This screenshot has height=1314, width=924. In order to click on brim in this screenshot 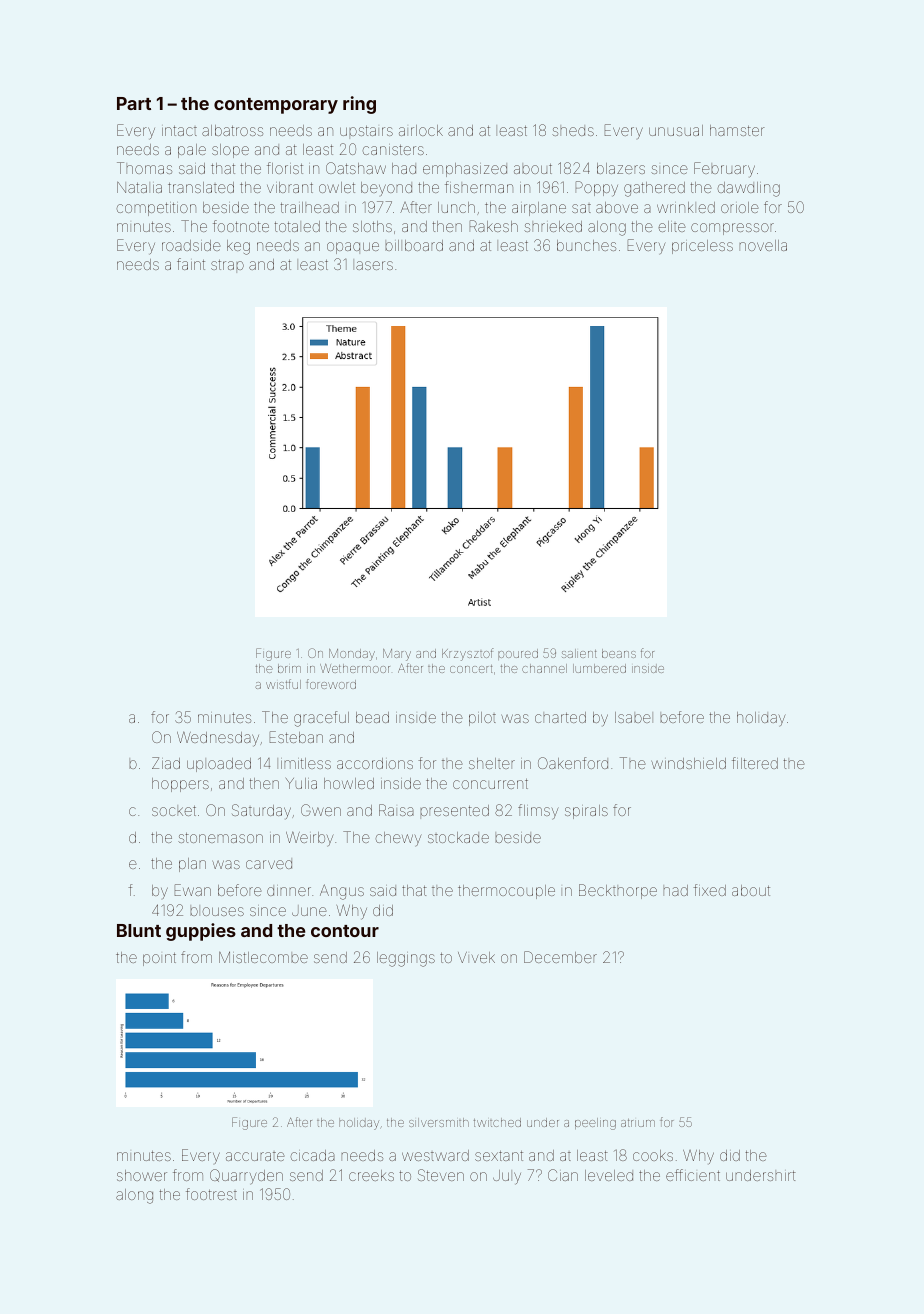, I will do `click(289, 668)`.
